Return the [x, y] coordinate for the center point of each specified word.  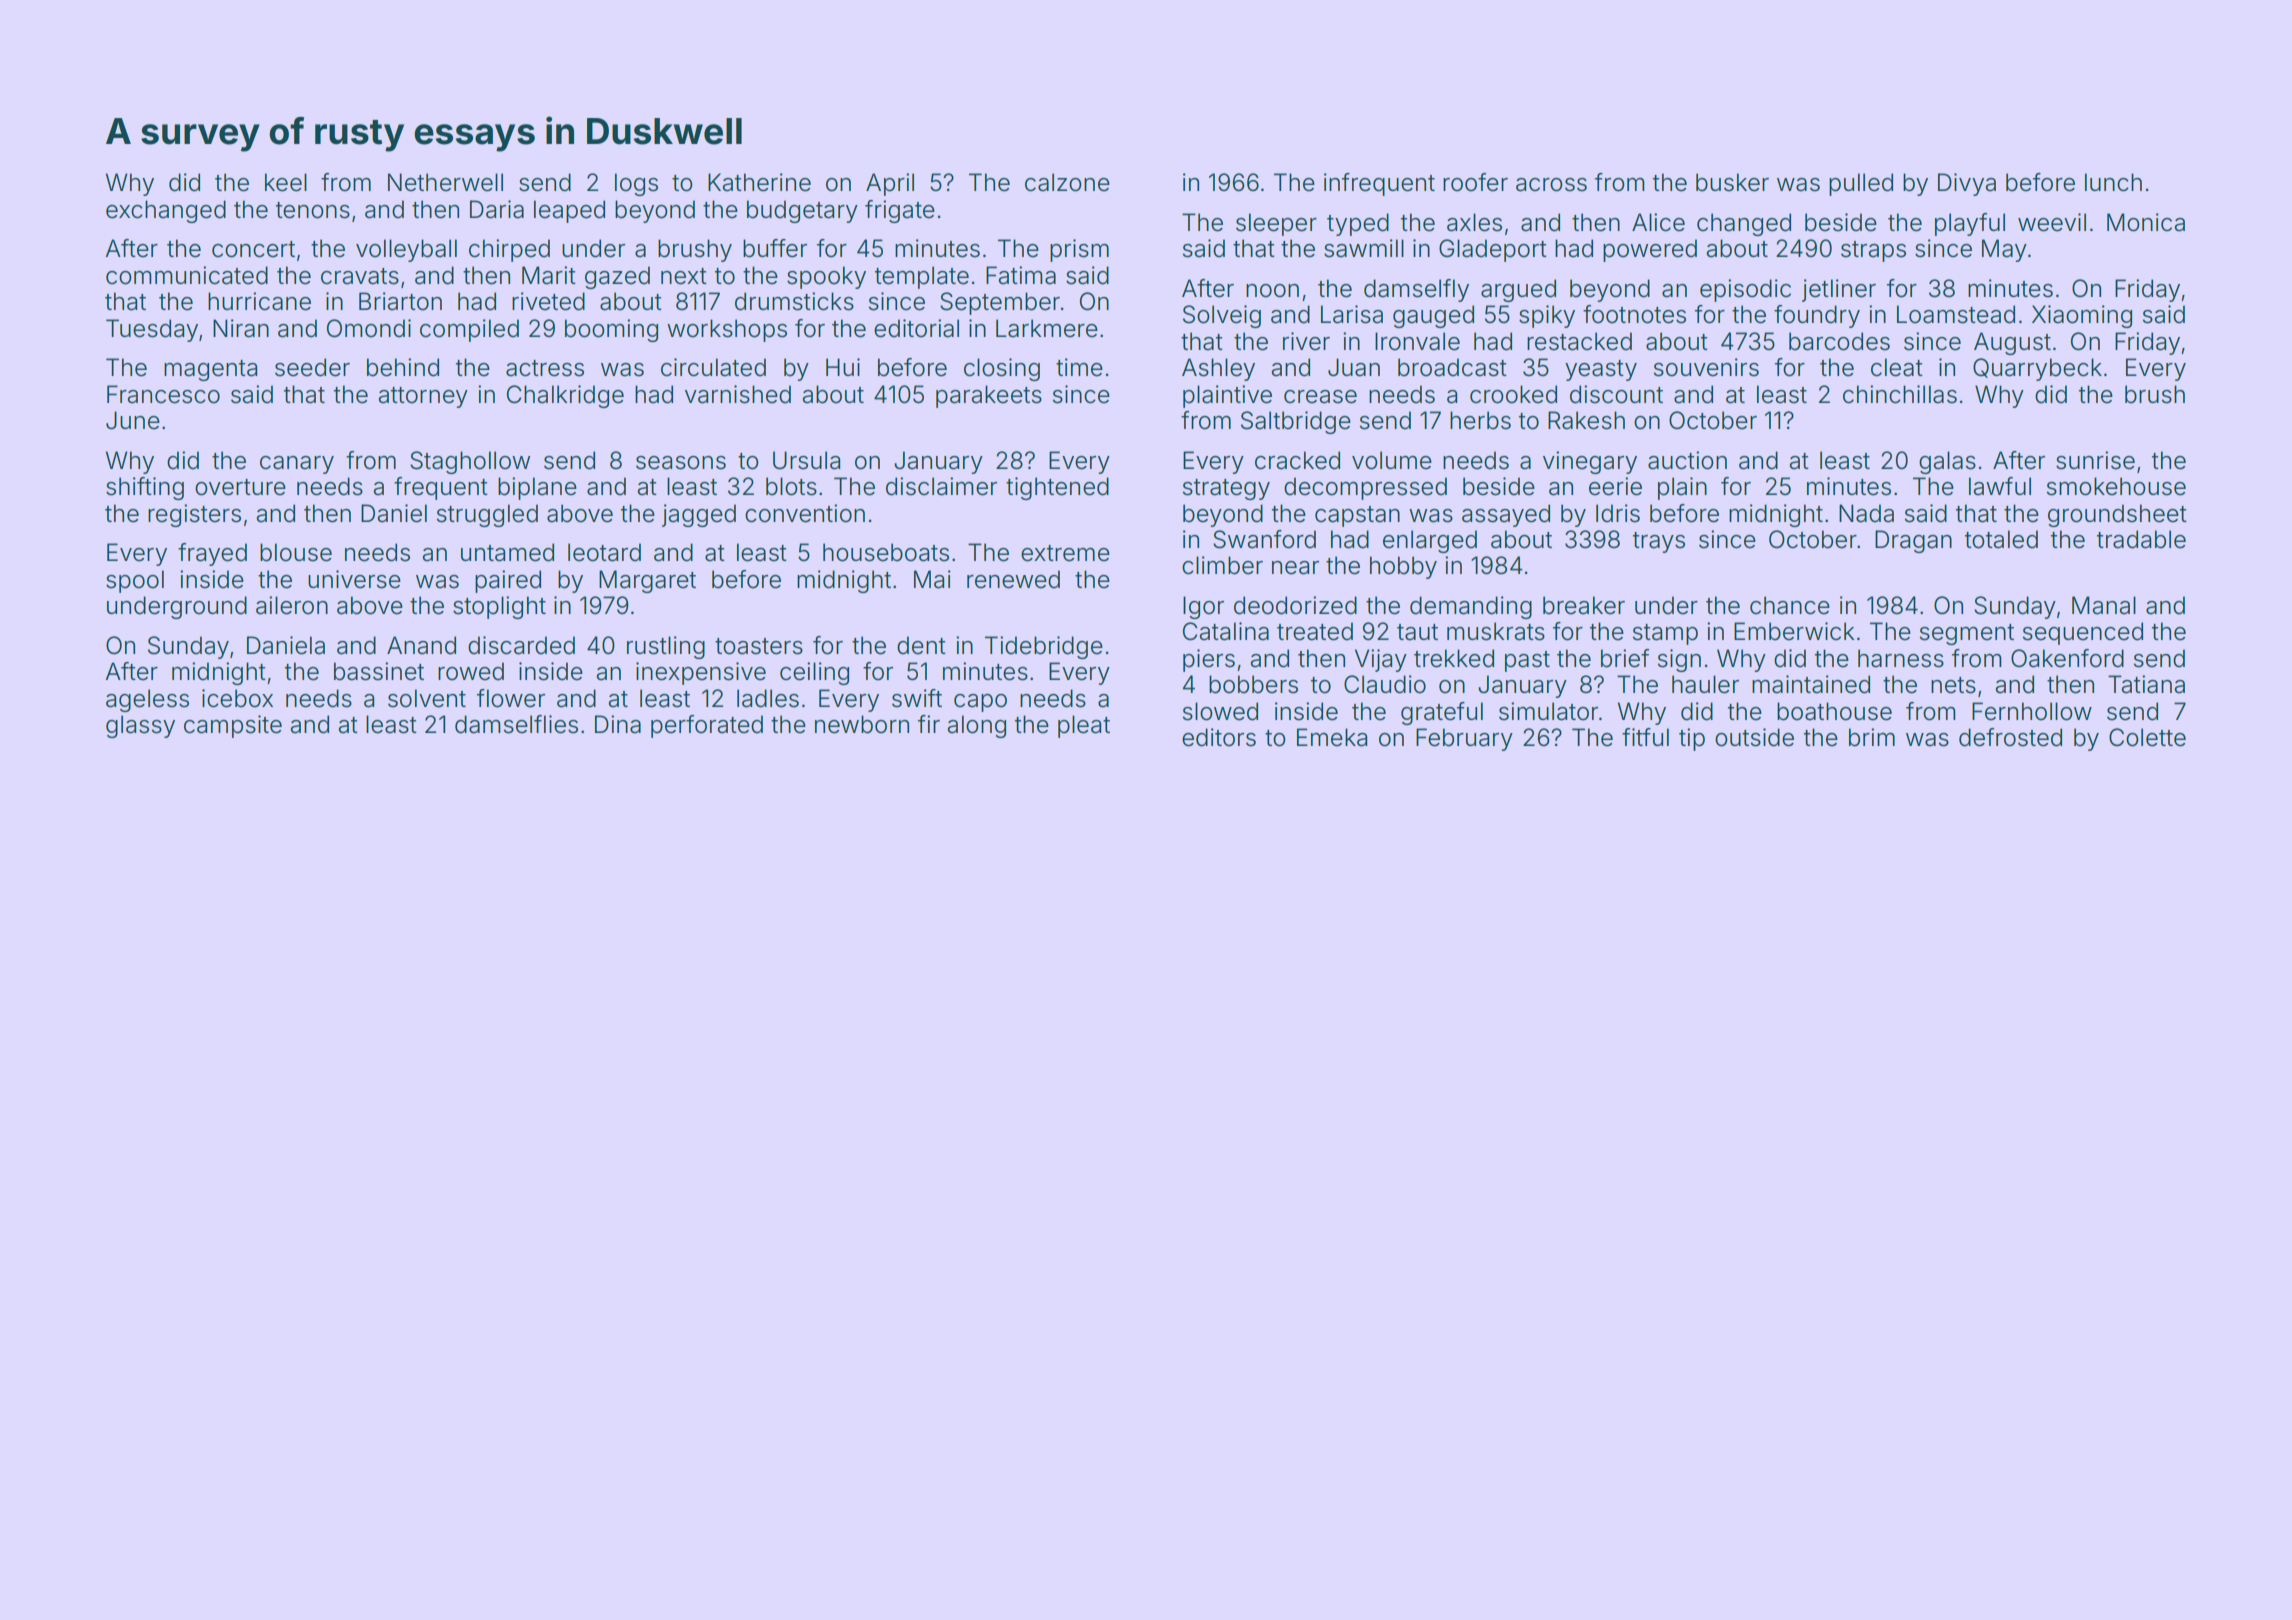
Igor [1203, 607]
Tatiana [2146, 684]
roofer [1475, 182]
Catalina [1226, 631]
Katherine [759, 182]
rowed [471, 671]
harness [1901, 658]
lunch [2113, 182]
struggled [487, 515]
